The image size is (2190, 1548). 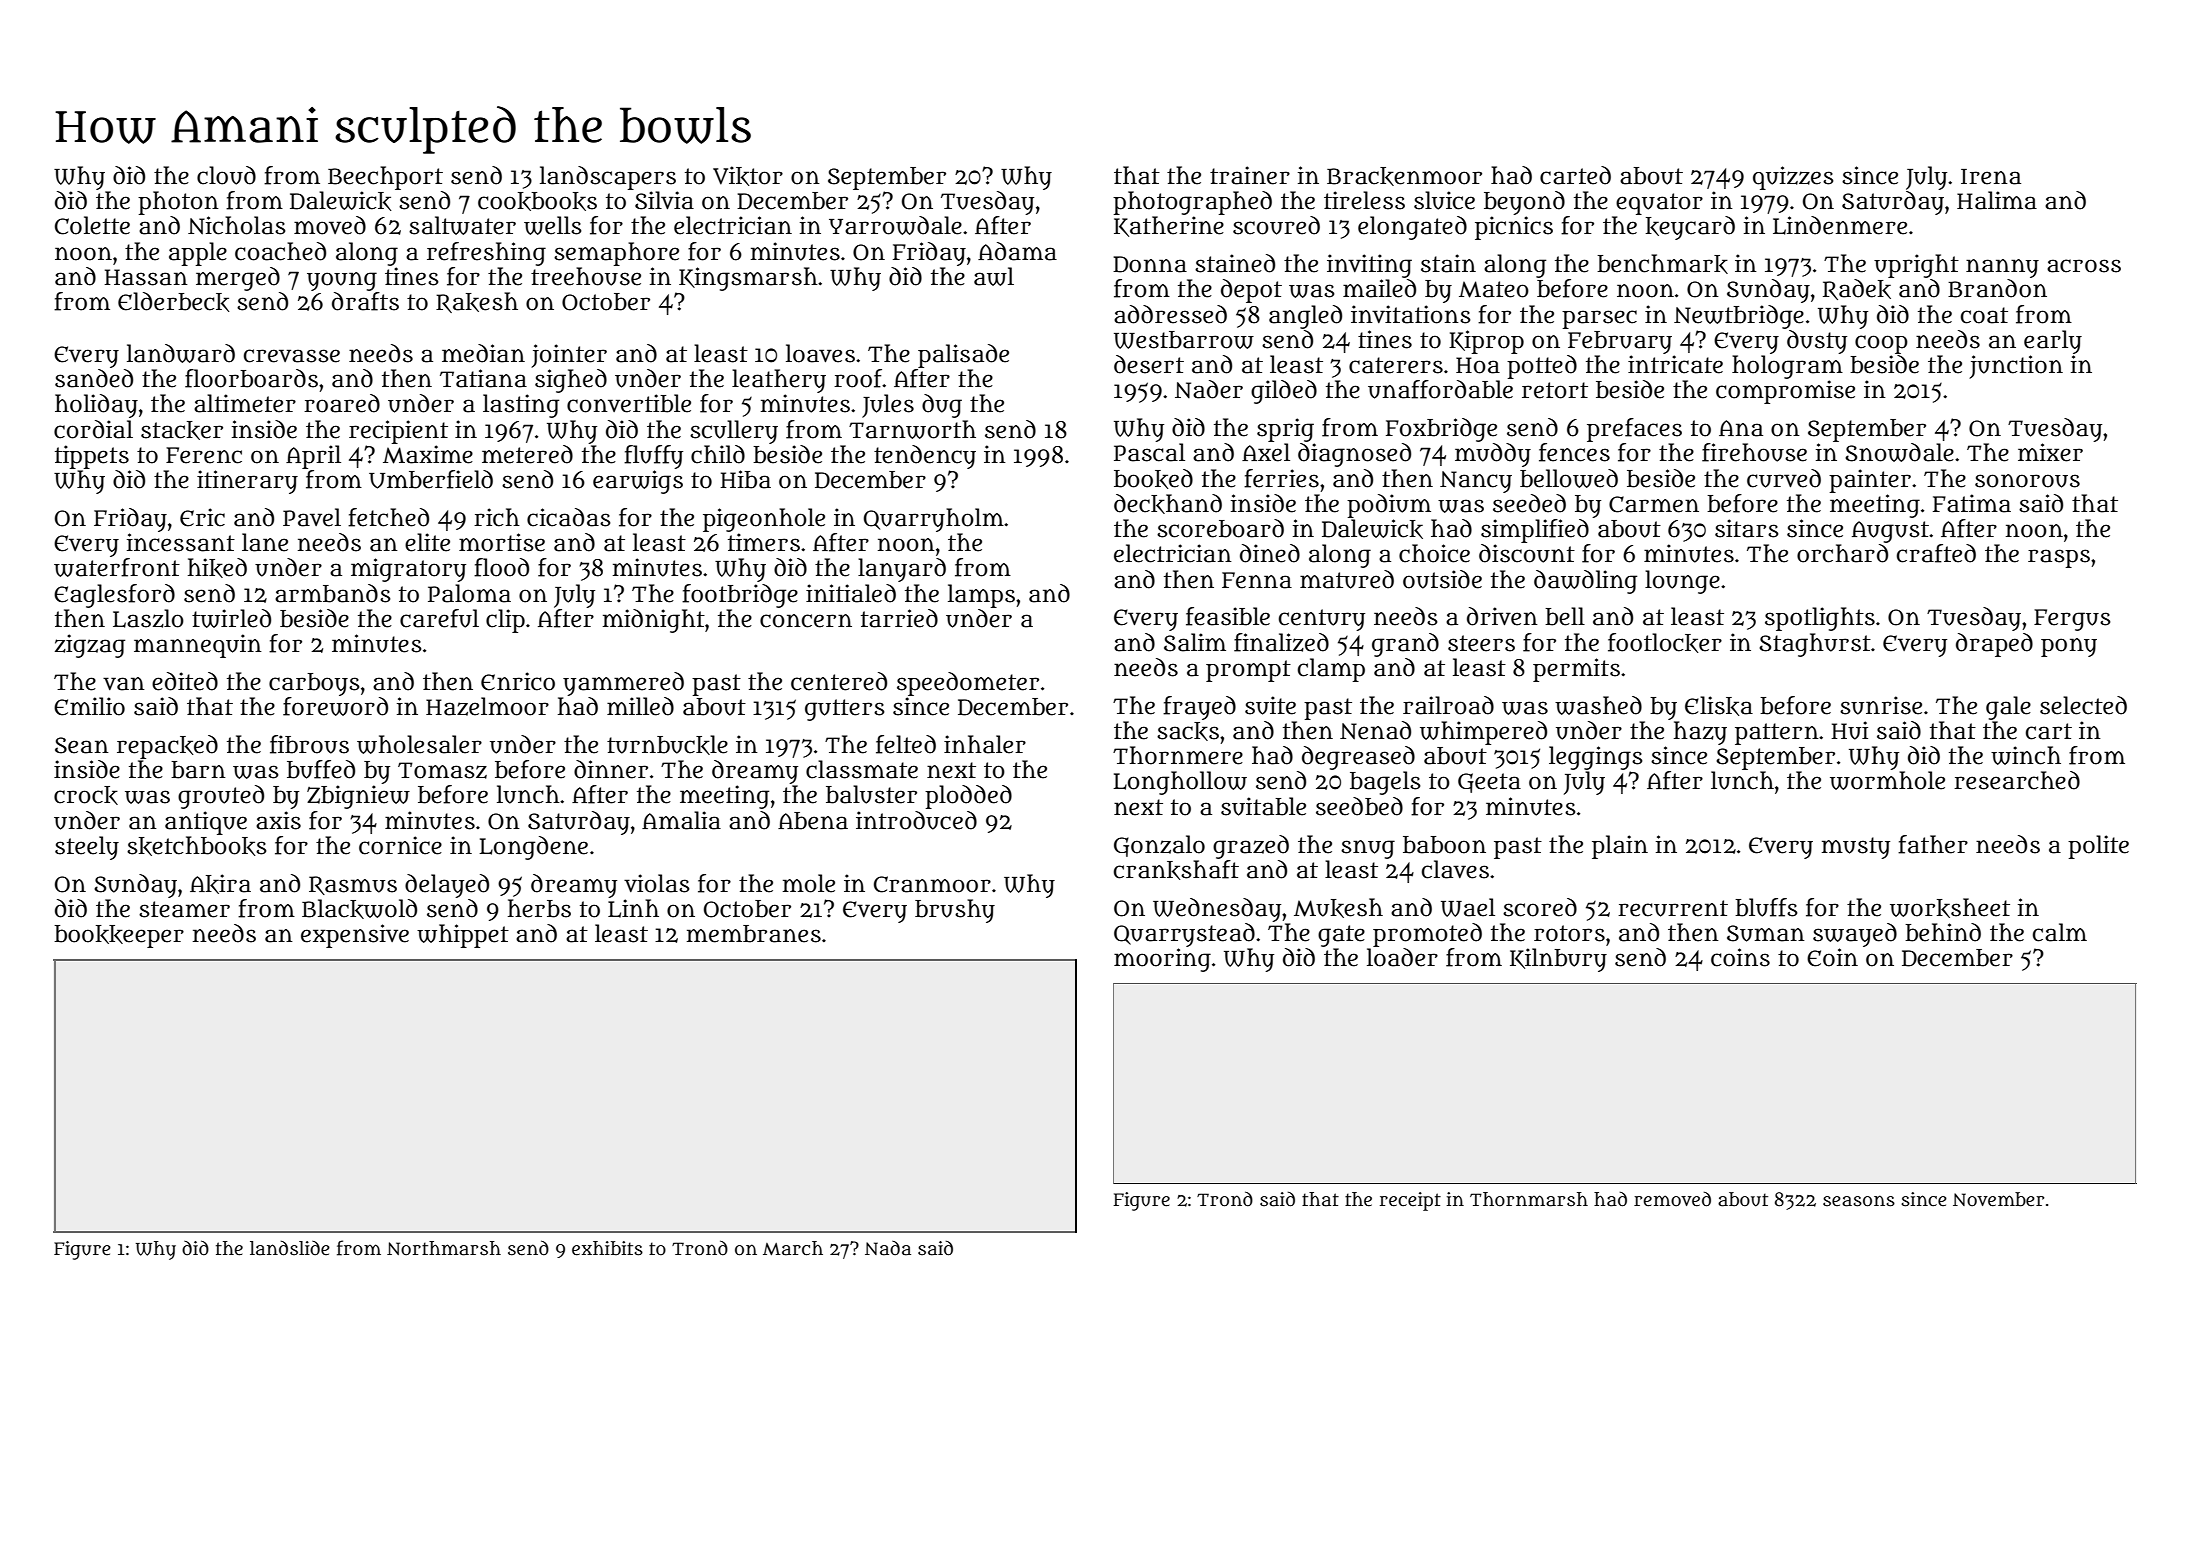 I want to click on father, so click(x=1933, y=844).
